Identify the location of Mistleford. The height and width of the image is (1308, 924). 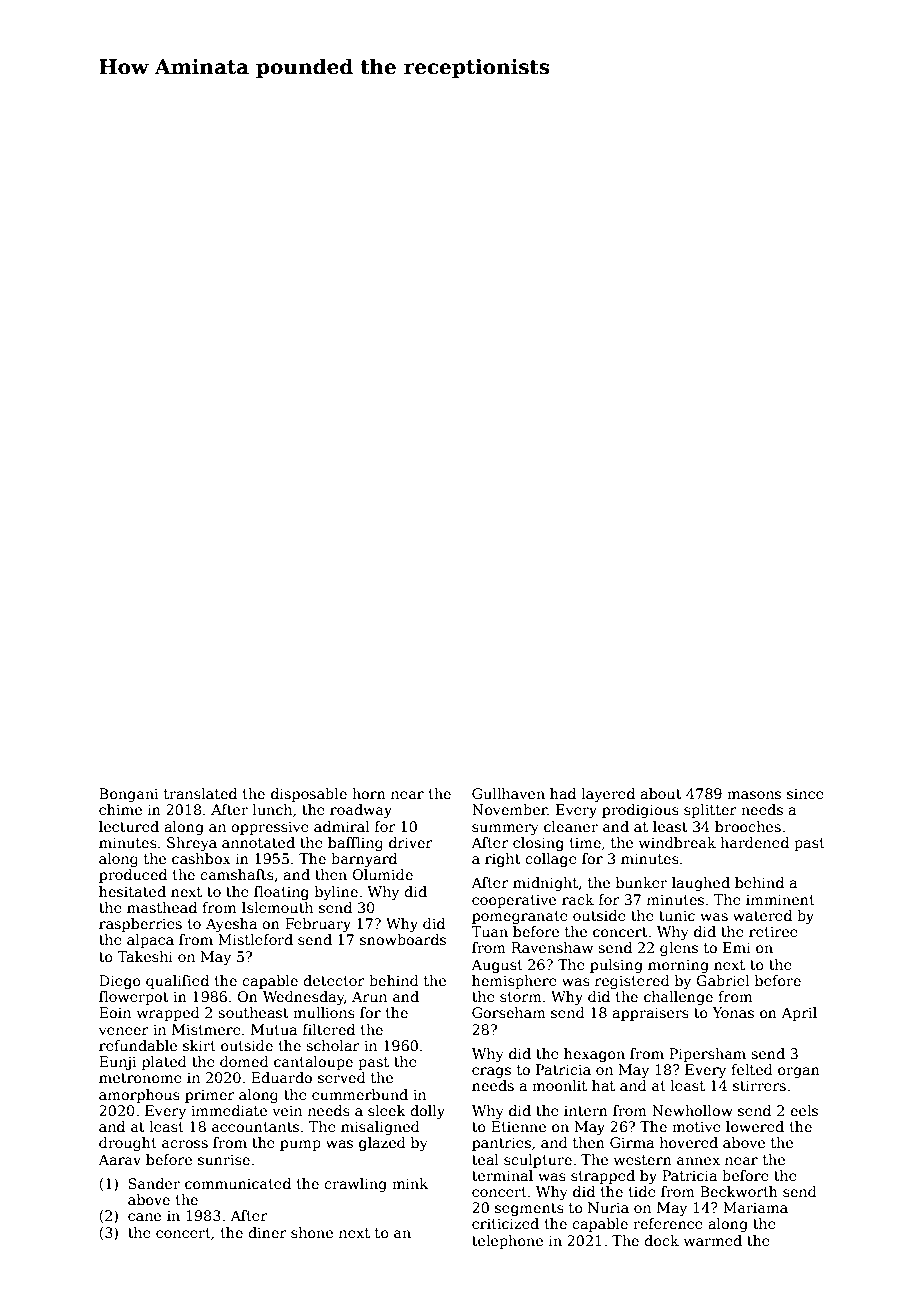
(255, 939).
